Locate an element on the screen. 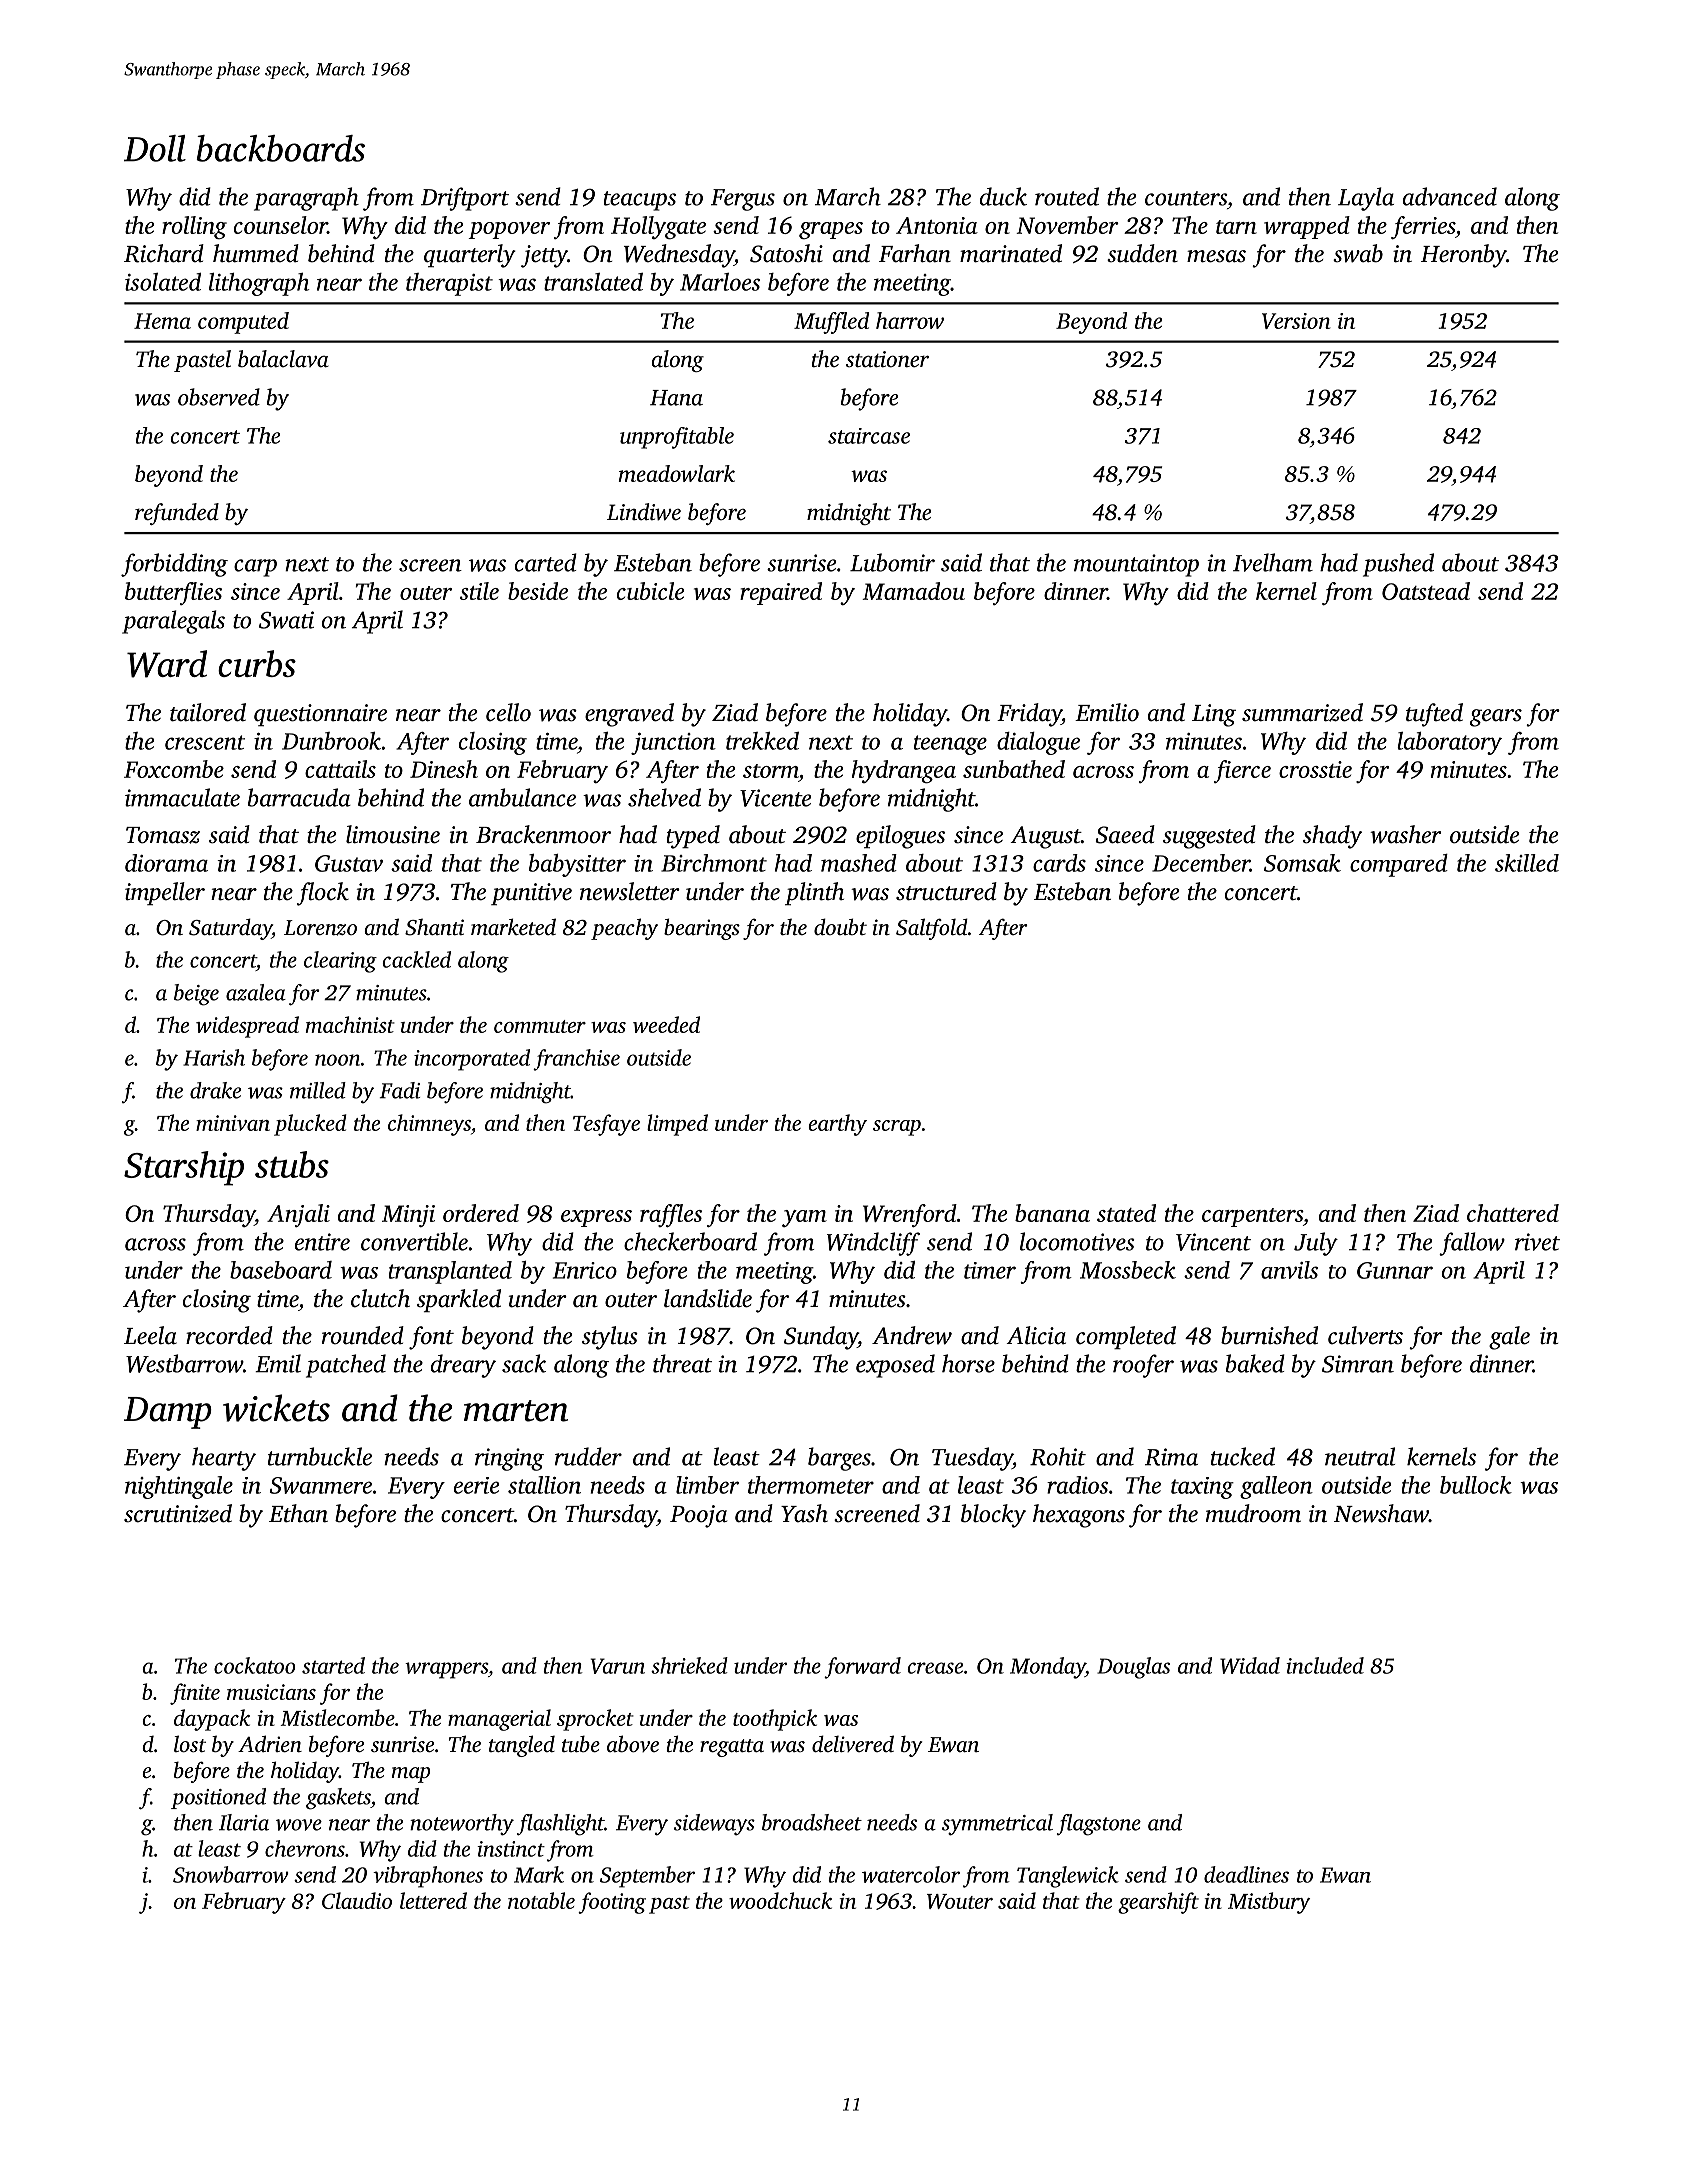 This screenshot has height=2178, width=1683. backboards is located at coordinates (280, 148).
